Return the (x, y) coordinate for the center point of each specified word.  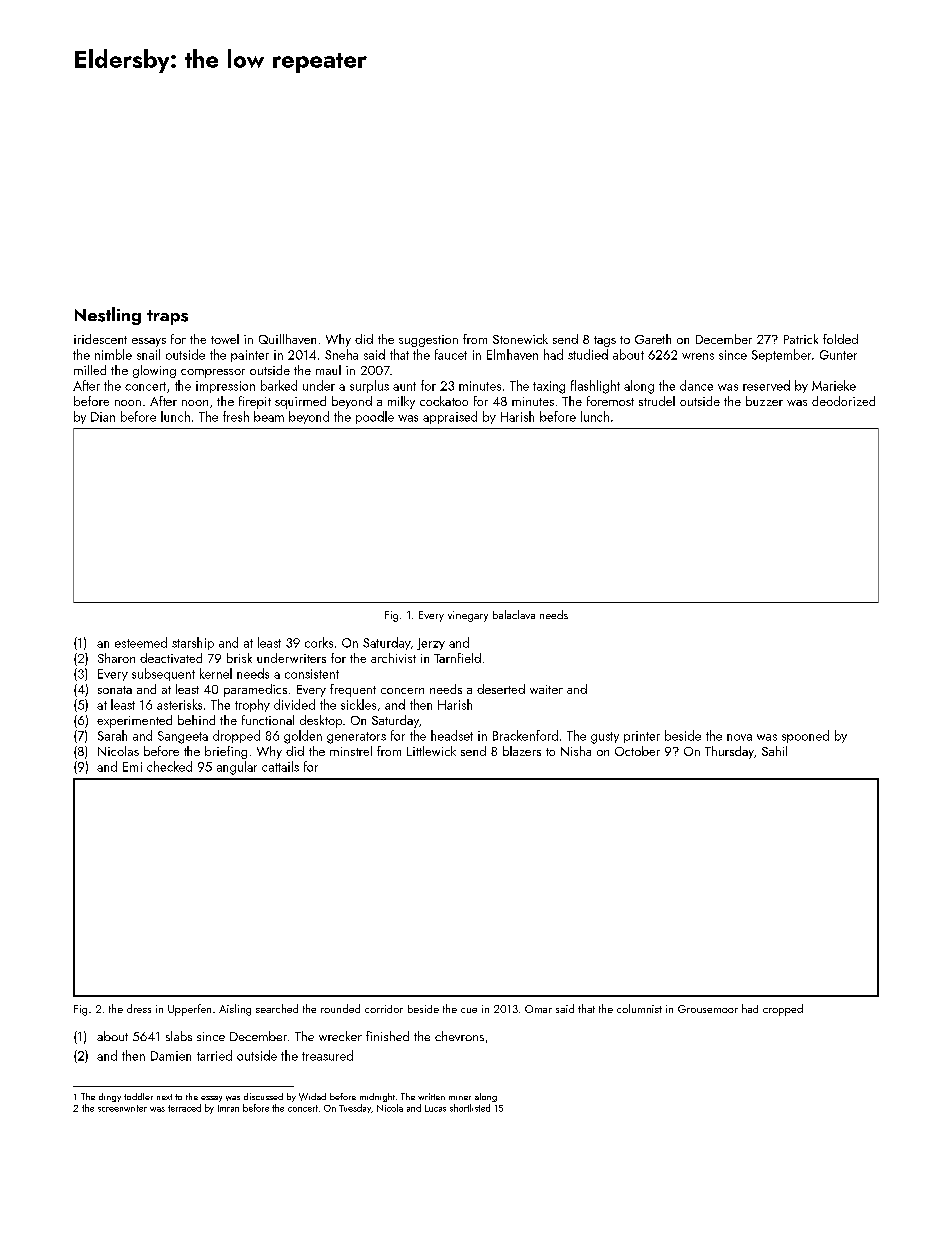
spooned (805, 736)
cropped (783, 1010)
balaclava (514, 614)
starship (193, 643)
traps (167, 317)
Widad (312, 1097)
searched (277, 1008)
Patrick (801, 339)
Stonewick (520, 339)
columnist (639, 1008)
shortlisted (470, 1108)
